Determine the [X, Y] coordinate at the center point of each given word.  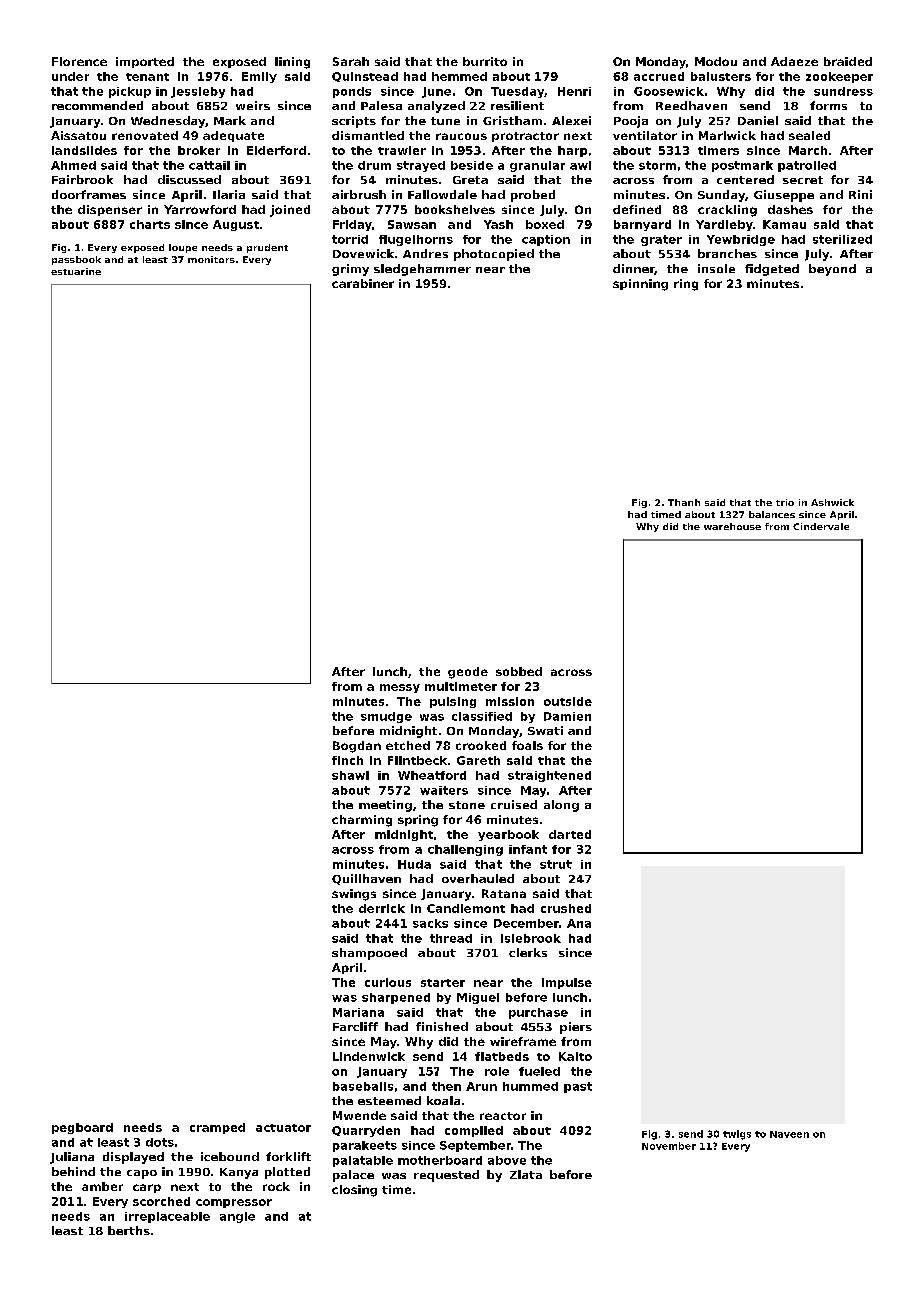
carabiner [363, 283]
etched [408, 745]
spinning [640, 285]
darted [570, 834]
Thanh [684, 502]
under [70, 76]
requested [446, 1176]
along [561, 806]
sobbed [519, 671]
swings [354, 895]
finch [347, 760]
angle [237, 1217]
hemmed [459, 76]
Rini [860, 194]
